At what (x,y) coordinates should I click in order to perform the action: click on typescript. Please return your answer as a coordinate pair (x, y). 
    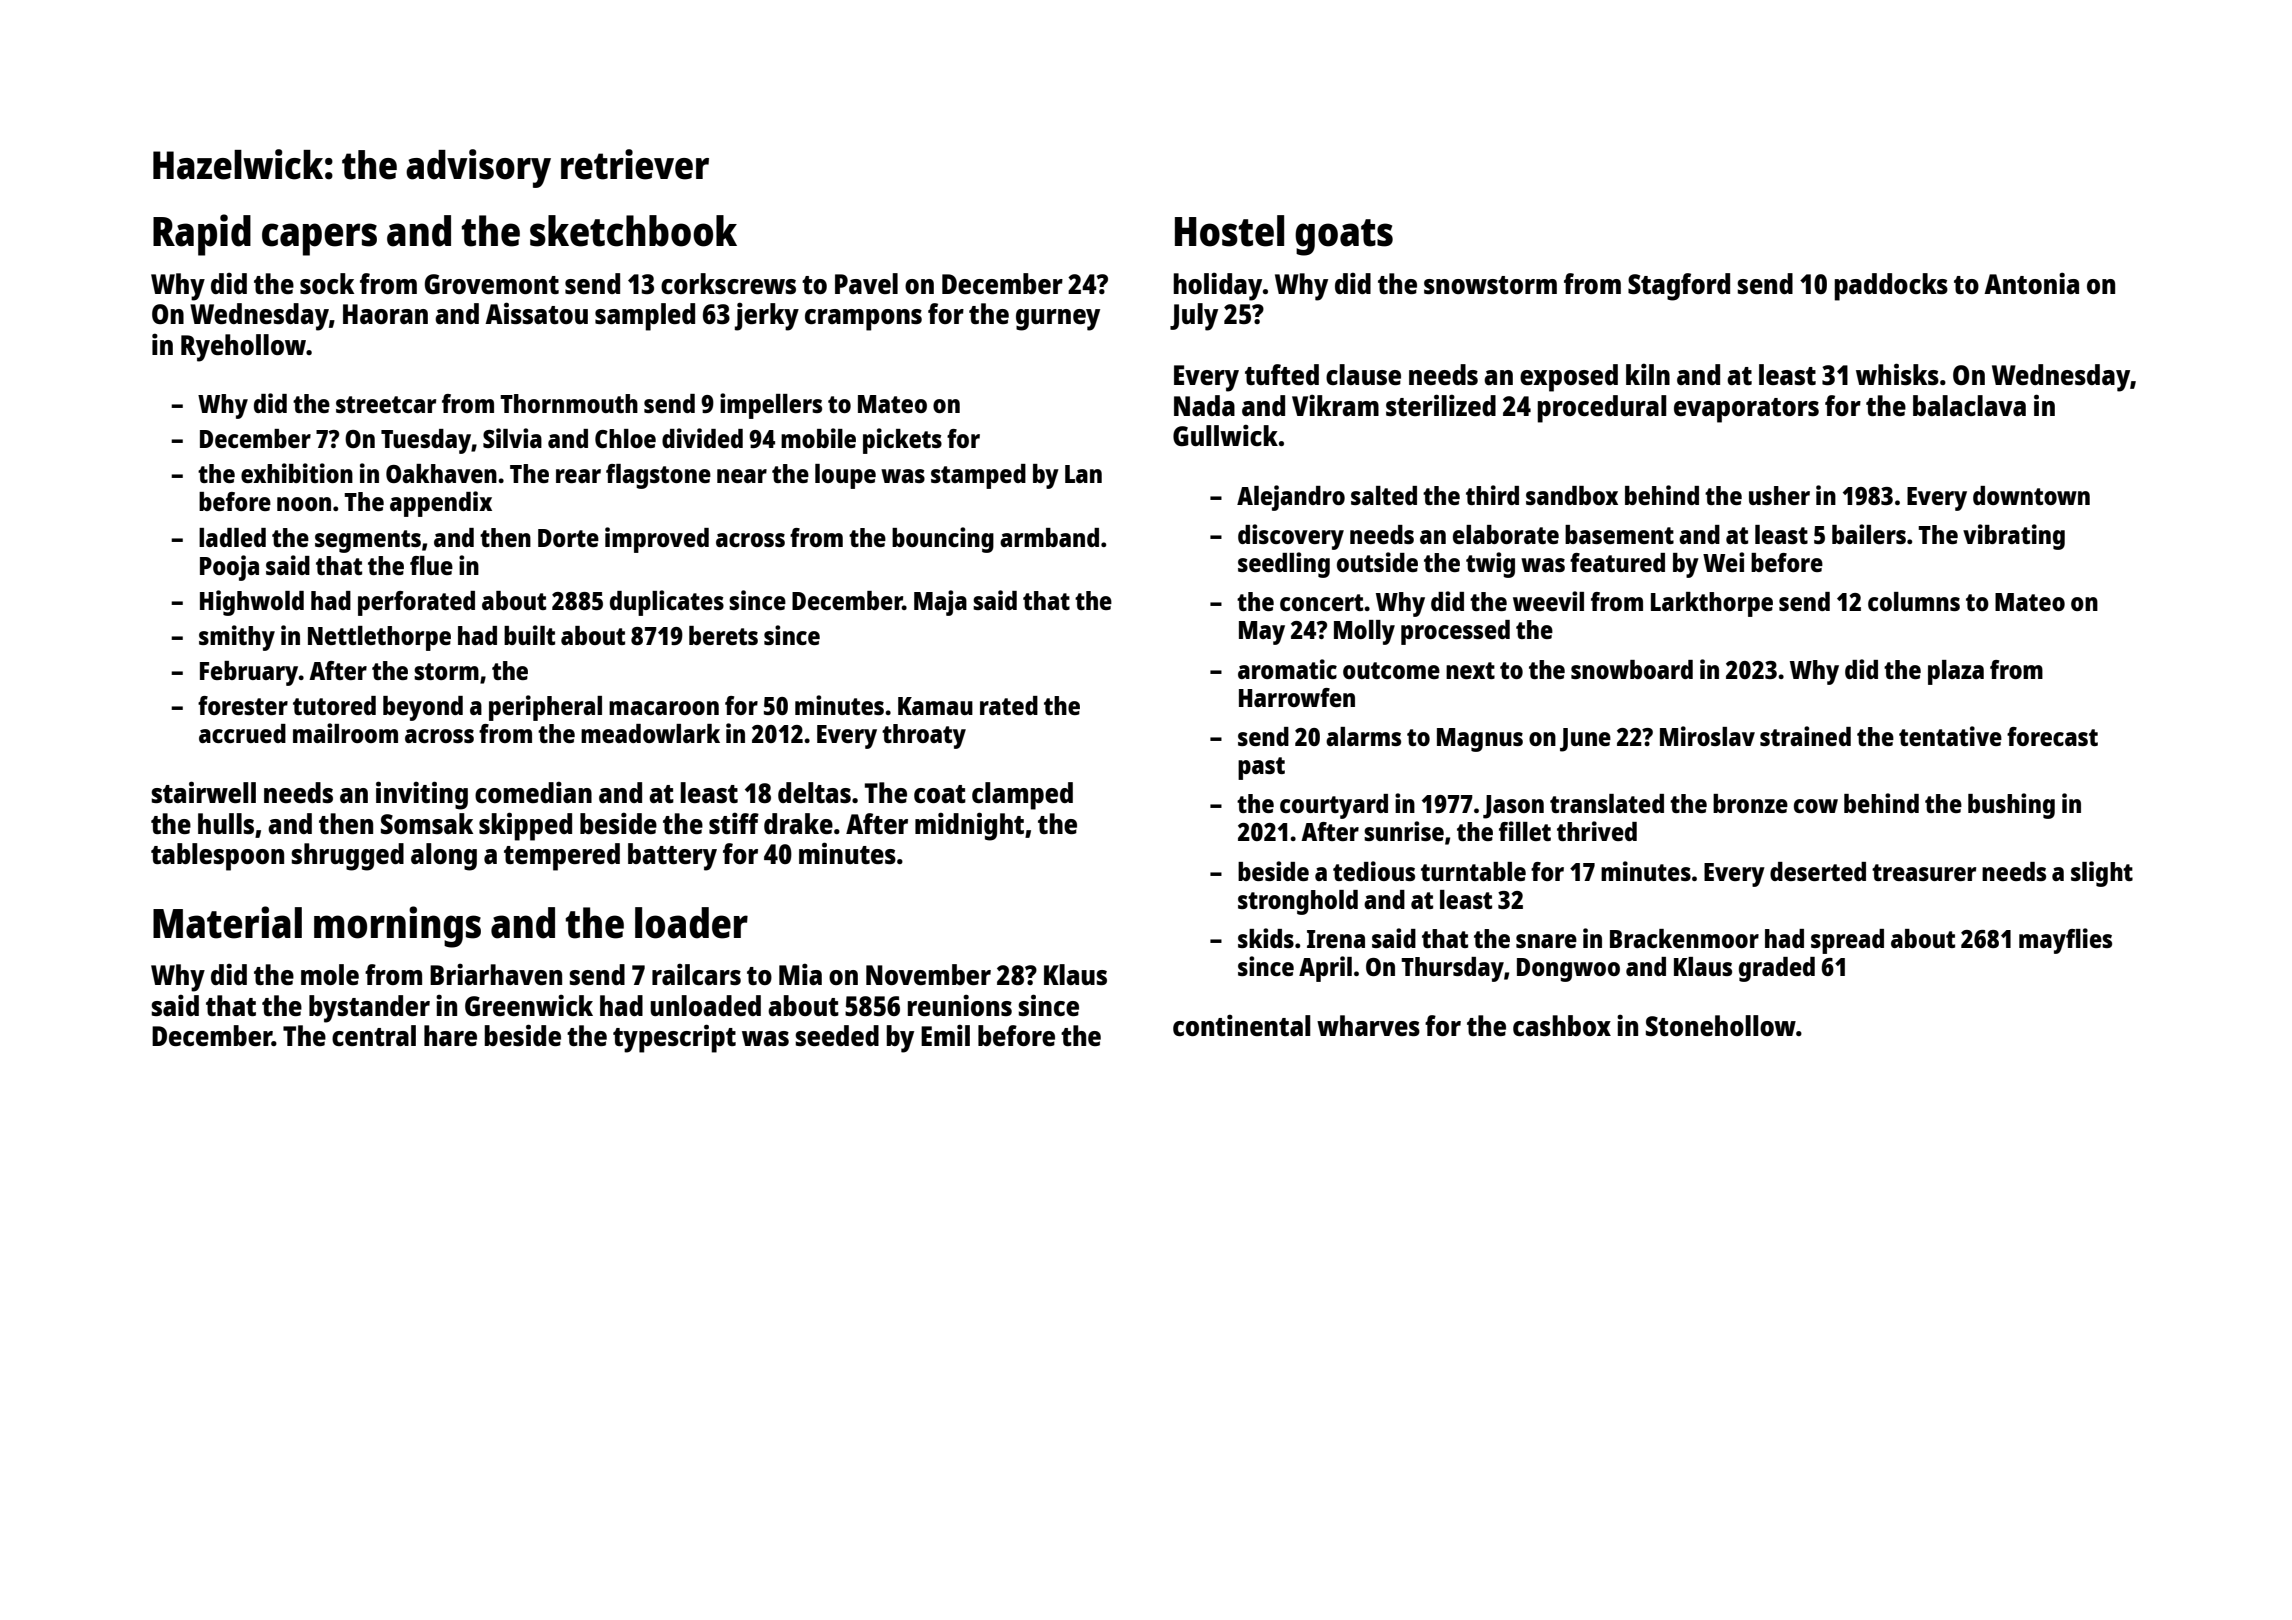
    Looking at the image, I should click on (674, 1038).
